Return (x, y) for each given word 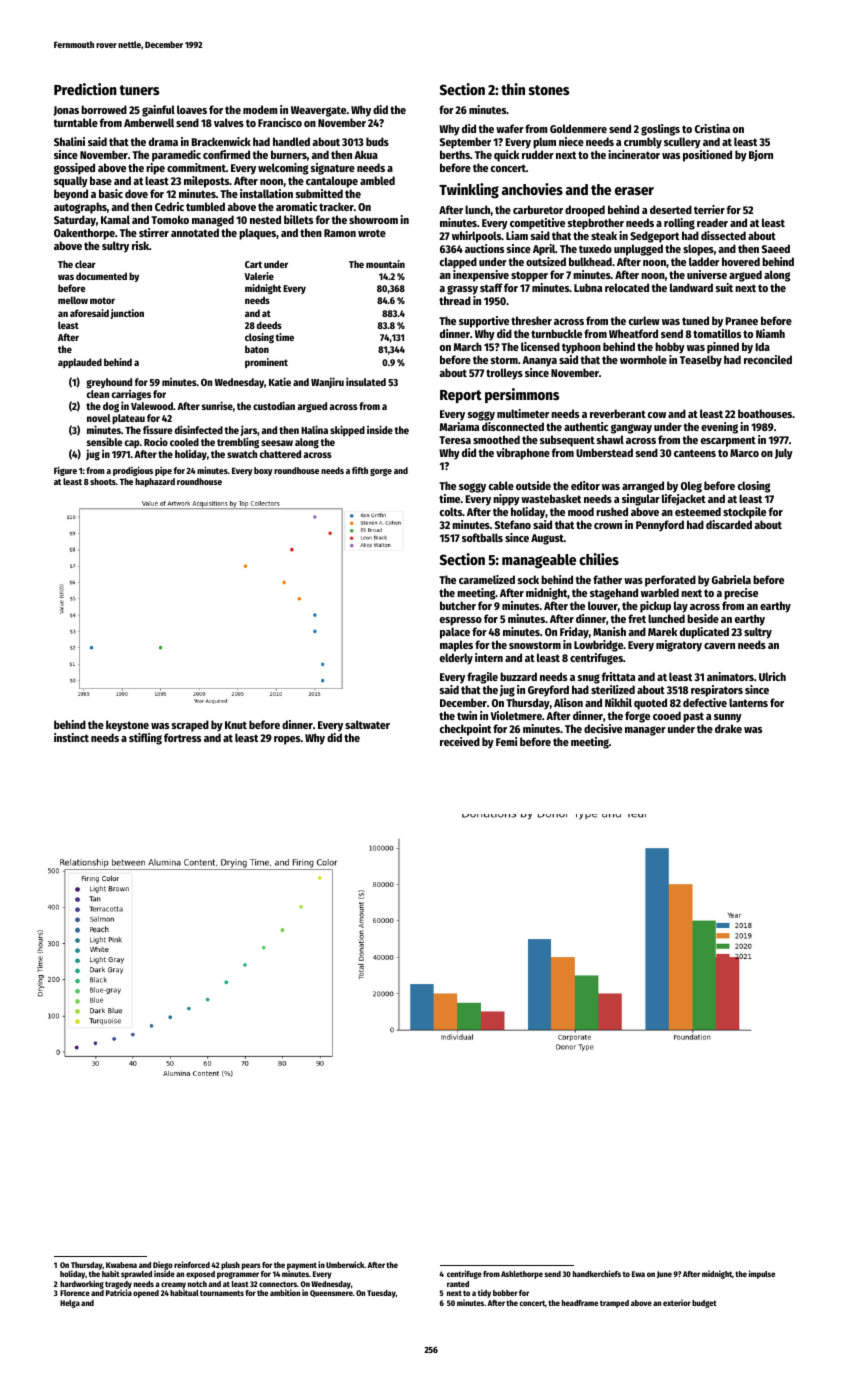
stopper (529, 276)
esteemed (698, 511)
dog (111, 407)
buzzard (518, 676)
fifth (360, 470)
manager (645, 731)
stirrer (154, 232)
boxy (263, 471)
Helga (70, 1304)
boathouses (765, 413)
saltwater (367, 724)
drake (728, 728)
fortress (182, 737)
